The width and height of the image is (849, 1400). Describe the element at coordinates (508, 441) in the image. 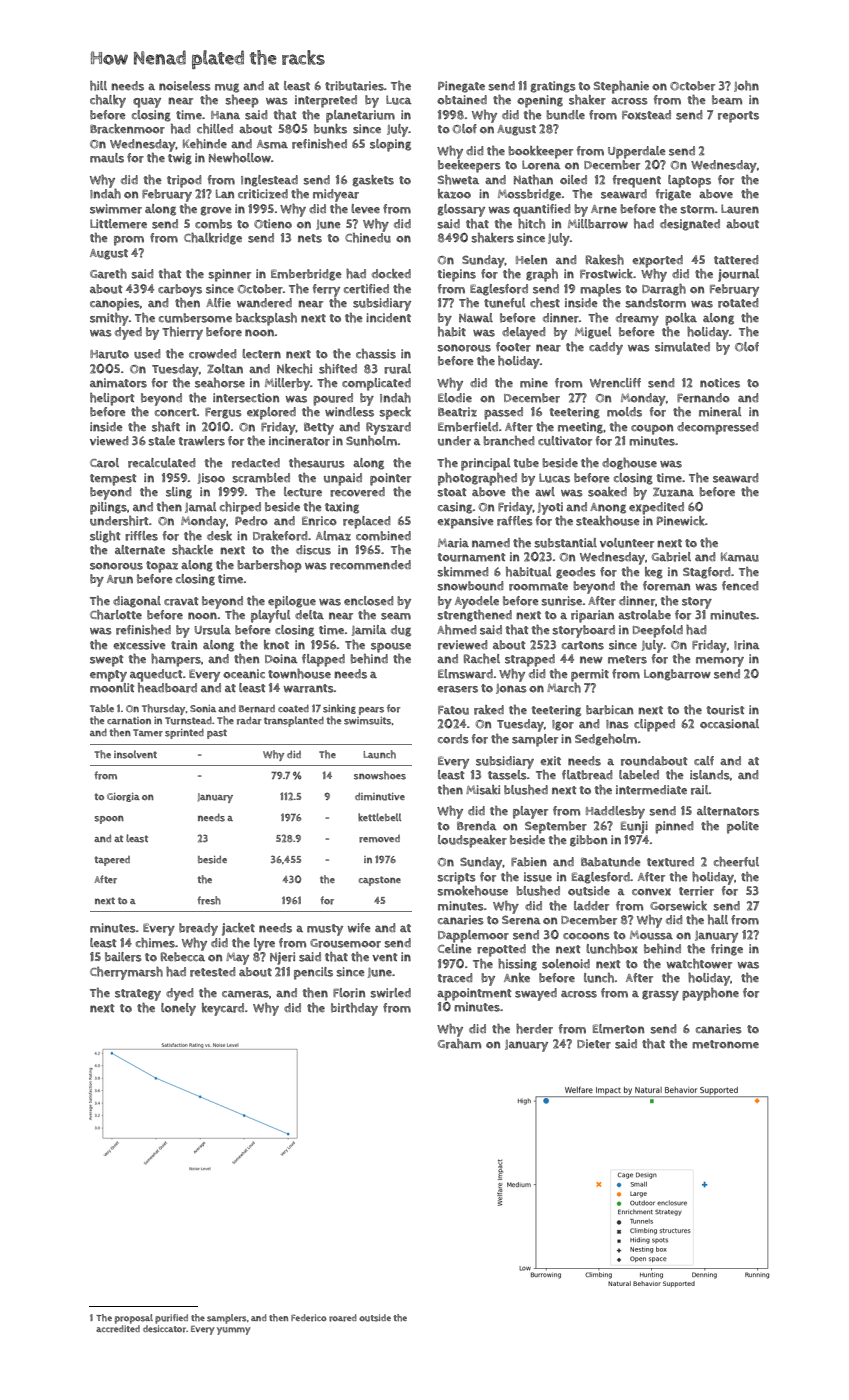

I see `branched` at that location.
